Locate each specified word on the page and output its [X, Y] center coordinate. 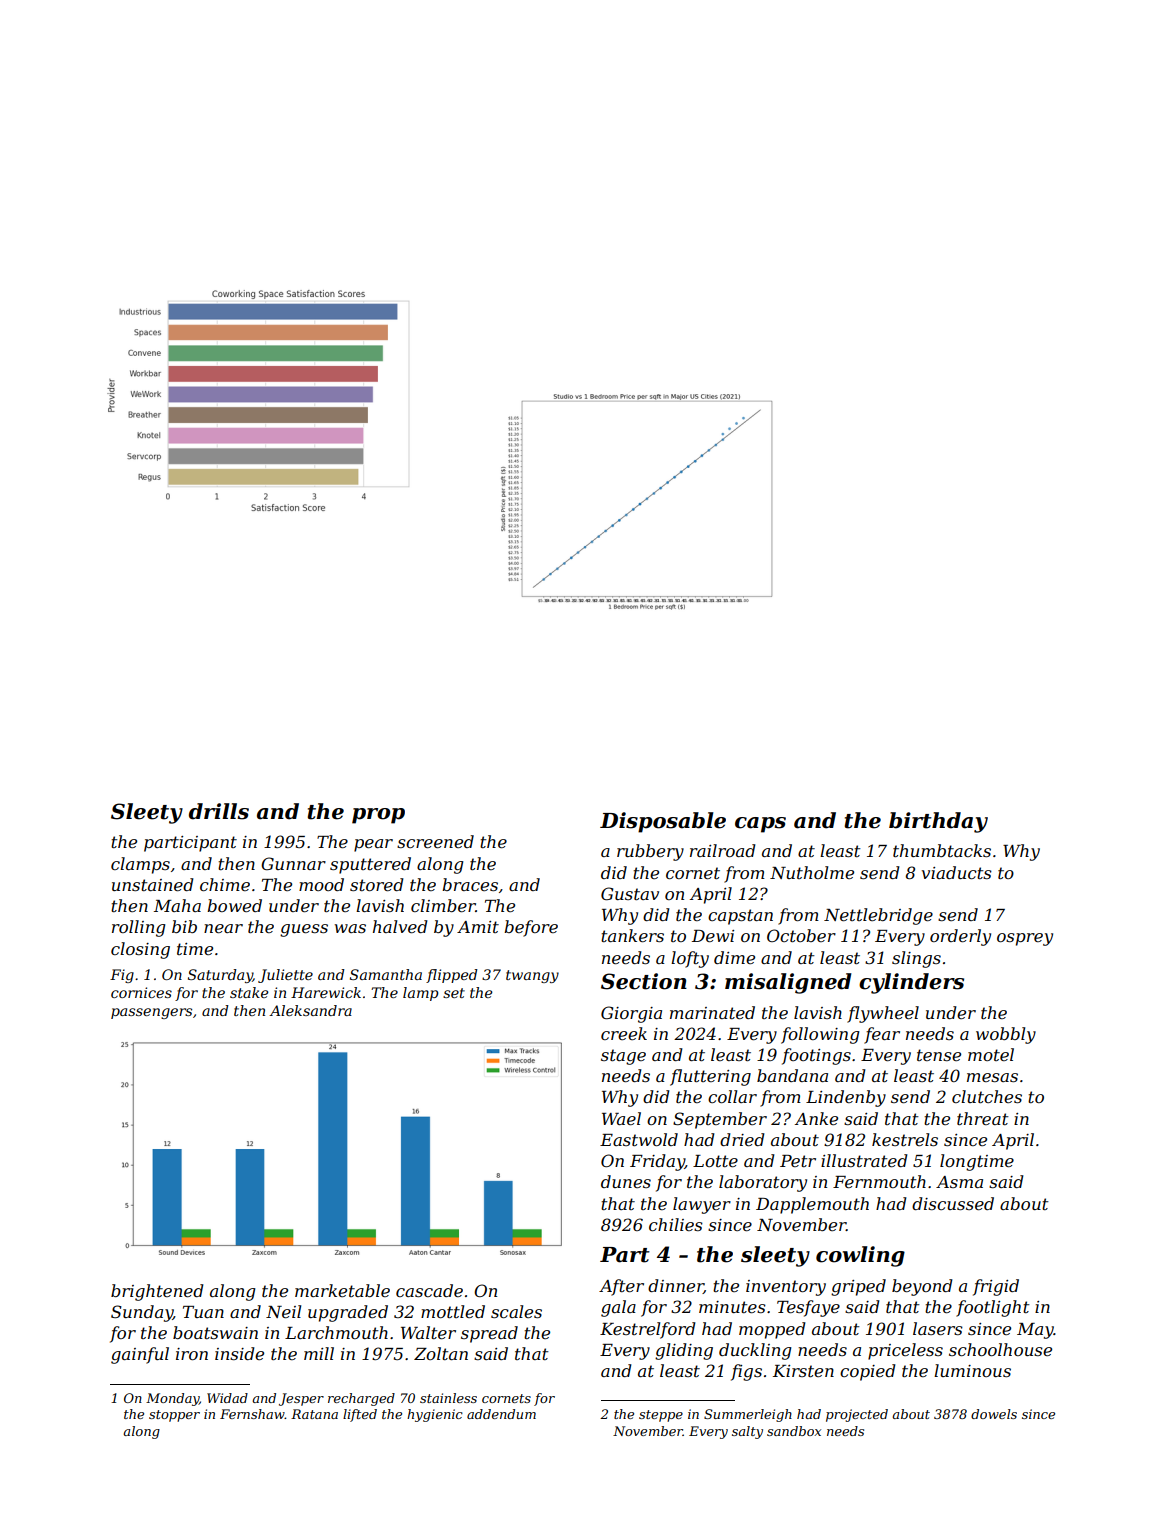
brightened [157, 1292]
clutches [987, 1096]
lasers [938, 1328]
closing [140, 950]
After [621, 1287]
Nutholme [812, 872]
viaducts [957, 872]
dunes [626, 1181]
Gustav [630, 893]
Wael [621, 1118]
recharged [361, 1399]
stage [623, 1057]
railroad [722, 850]
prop [378, 816]
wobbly [1006, 1035]
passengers [151, 1013]
